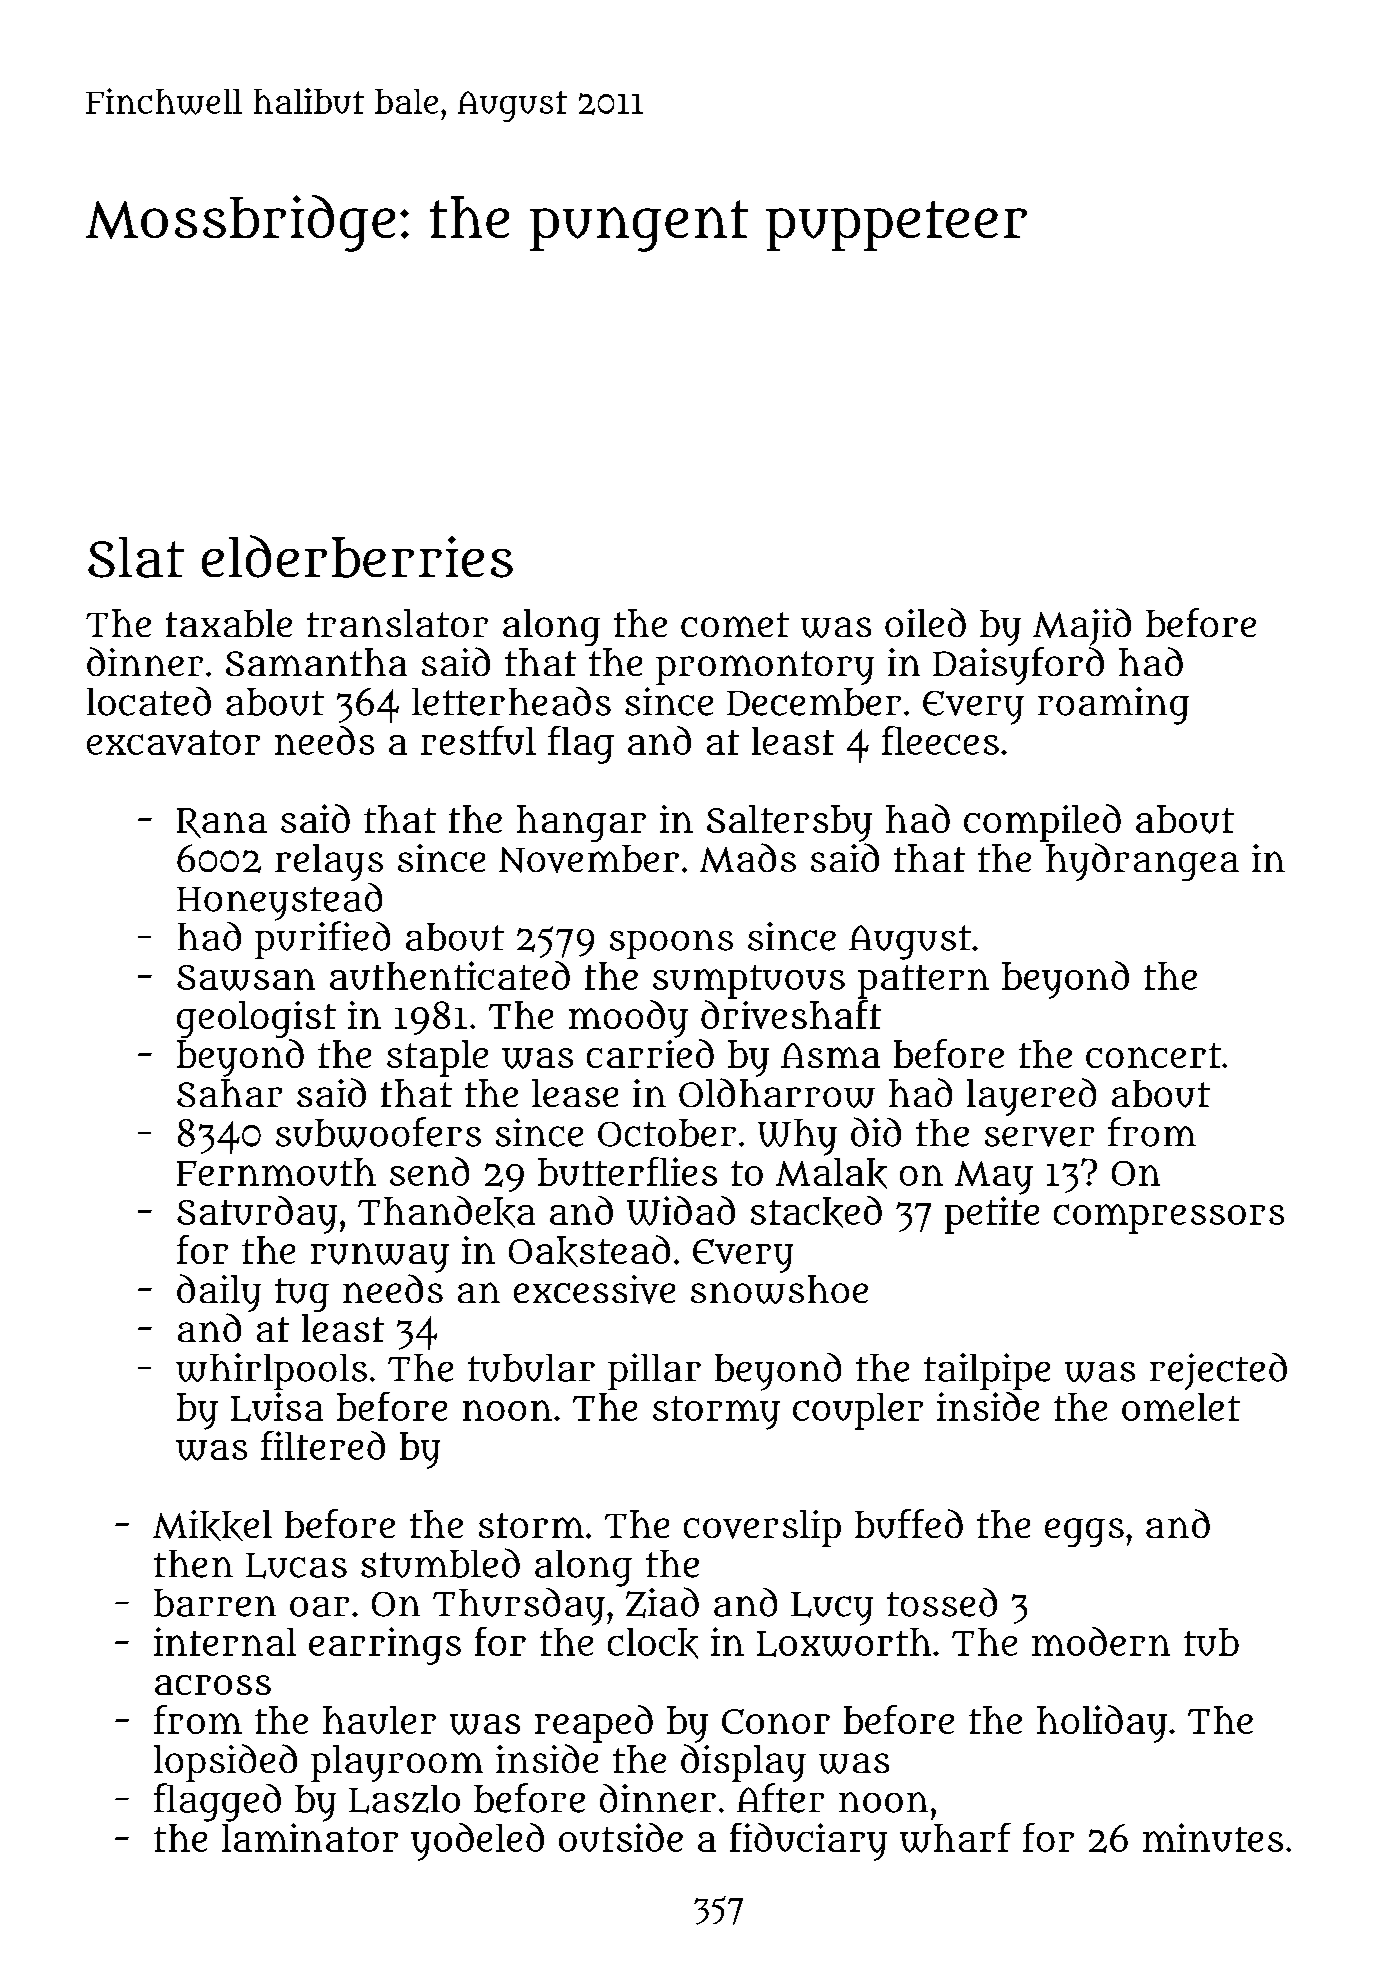 This screenshot has width=1386, height=1969. I want to click on tubular, so click(531, 1368).
